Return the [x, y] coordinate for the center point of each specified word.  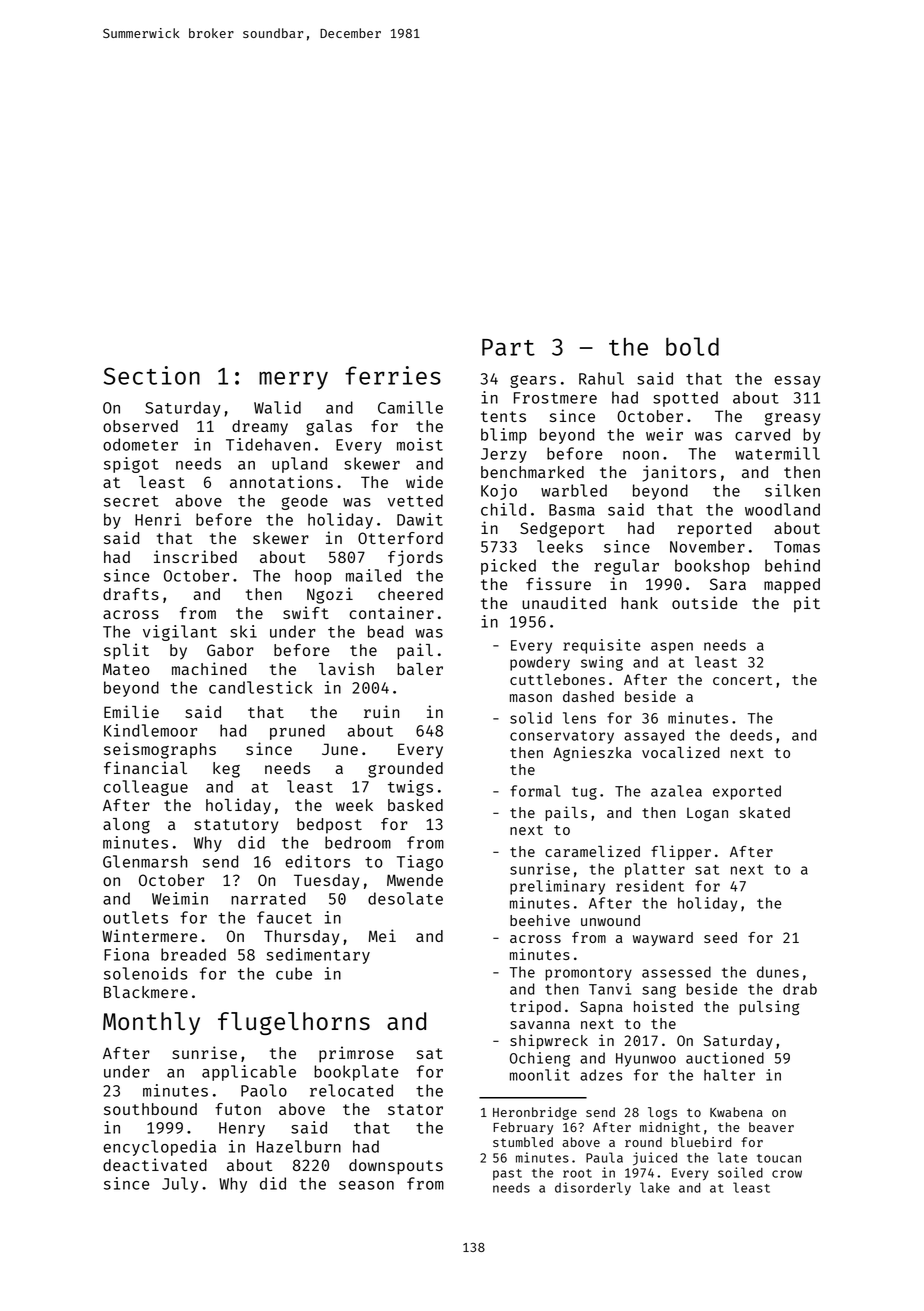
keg [226, 770]
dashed [588, 696]
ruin [381, 711]
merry [293, 380]
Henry [242, 1129]
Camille [410, 407]
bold [692, 346]
